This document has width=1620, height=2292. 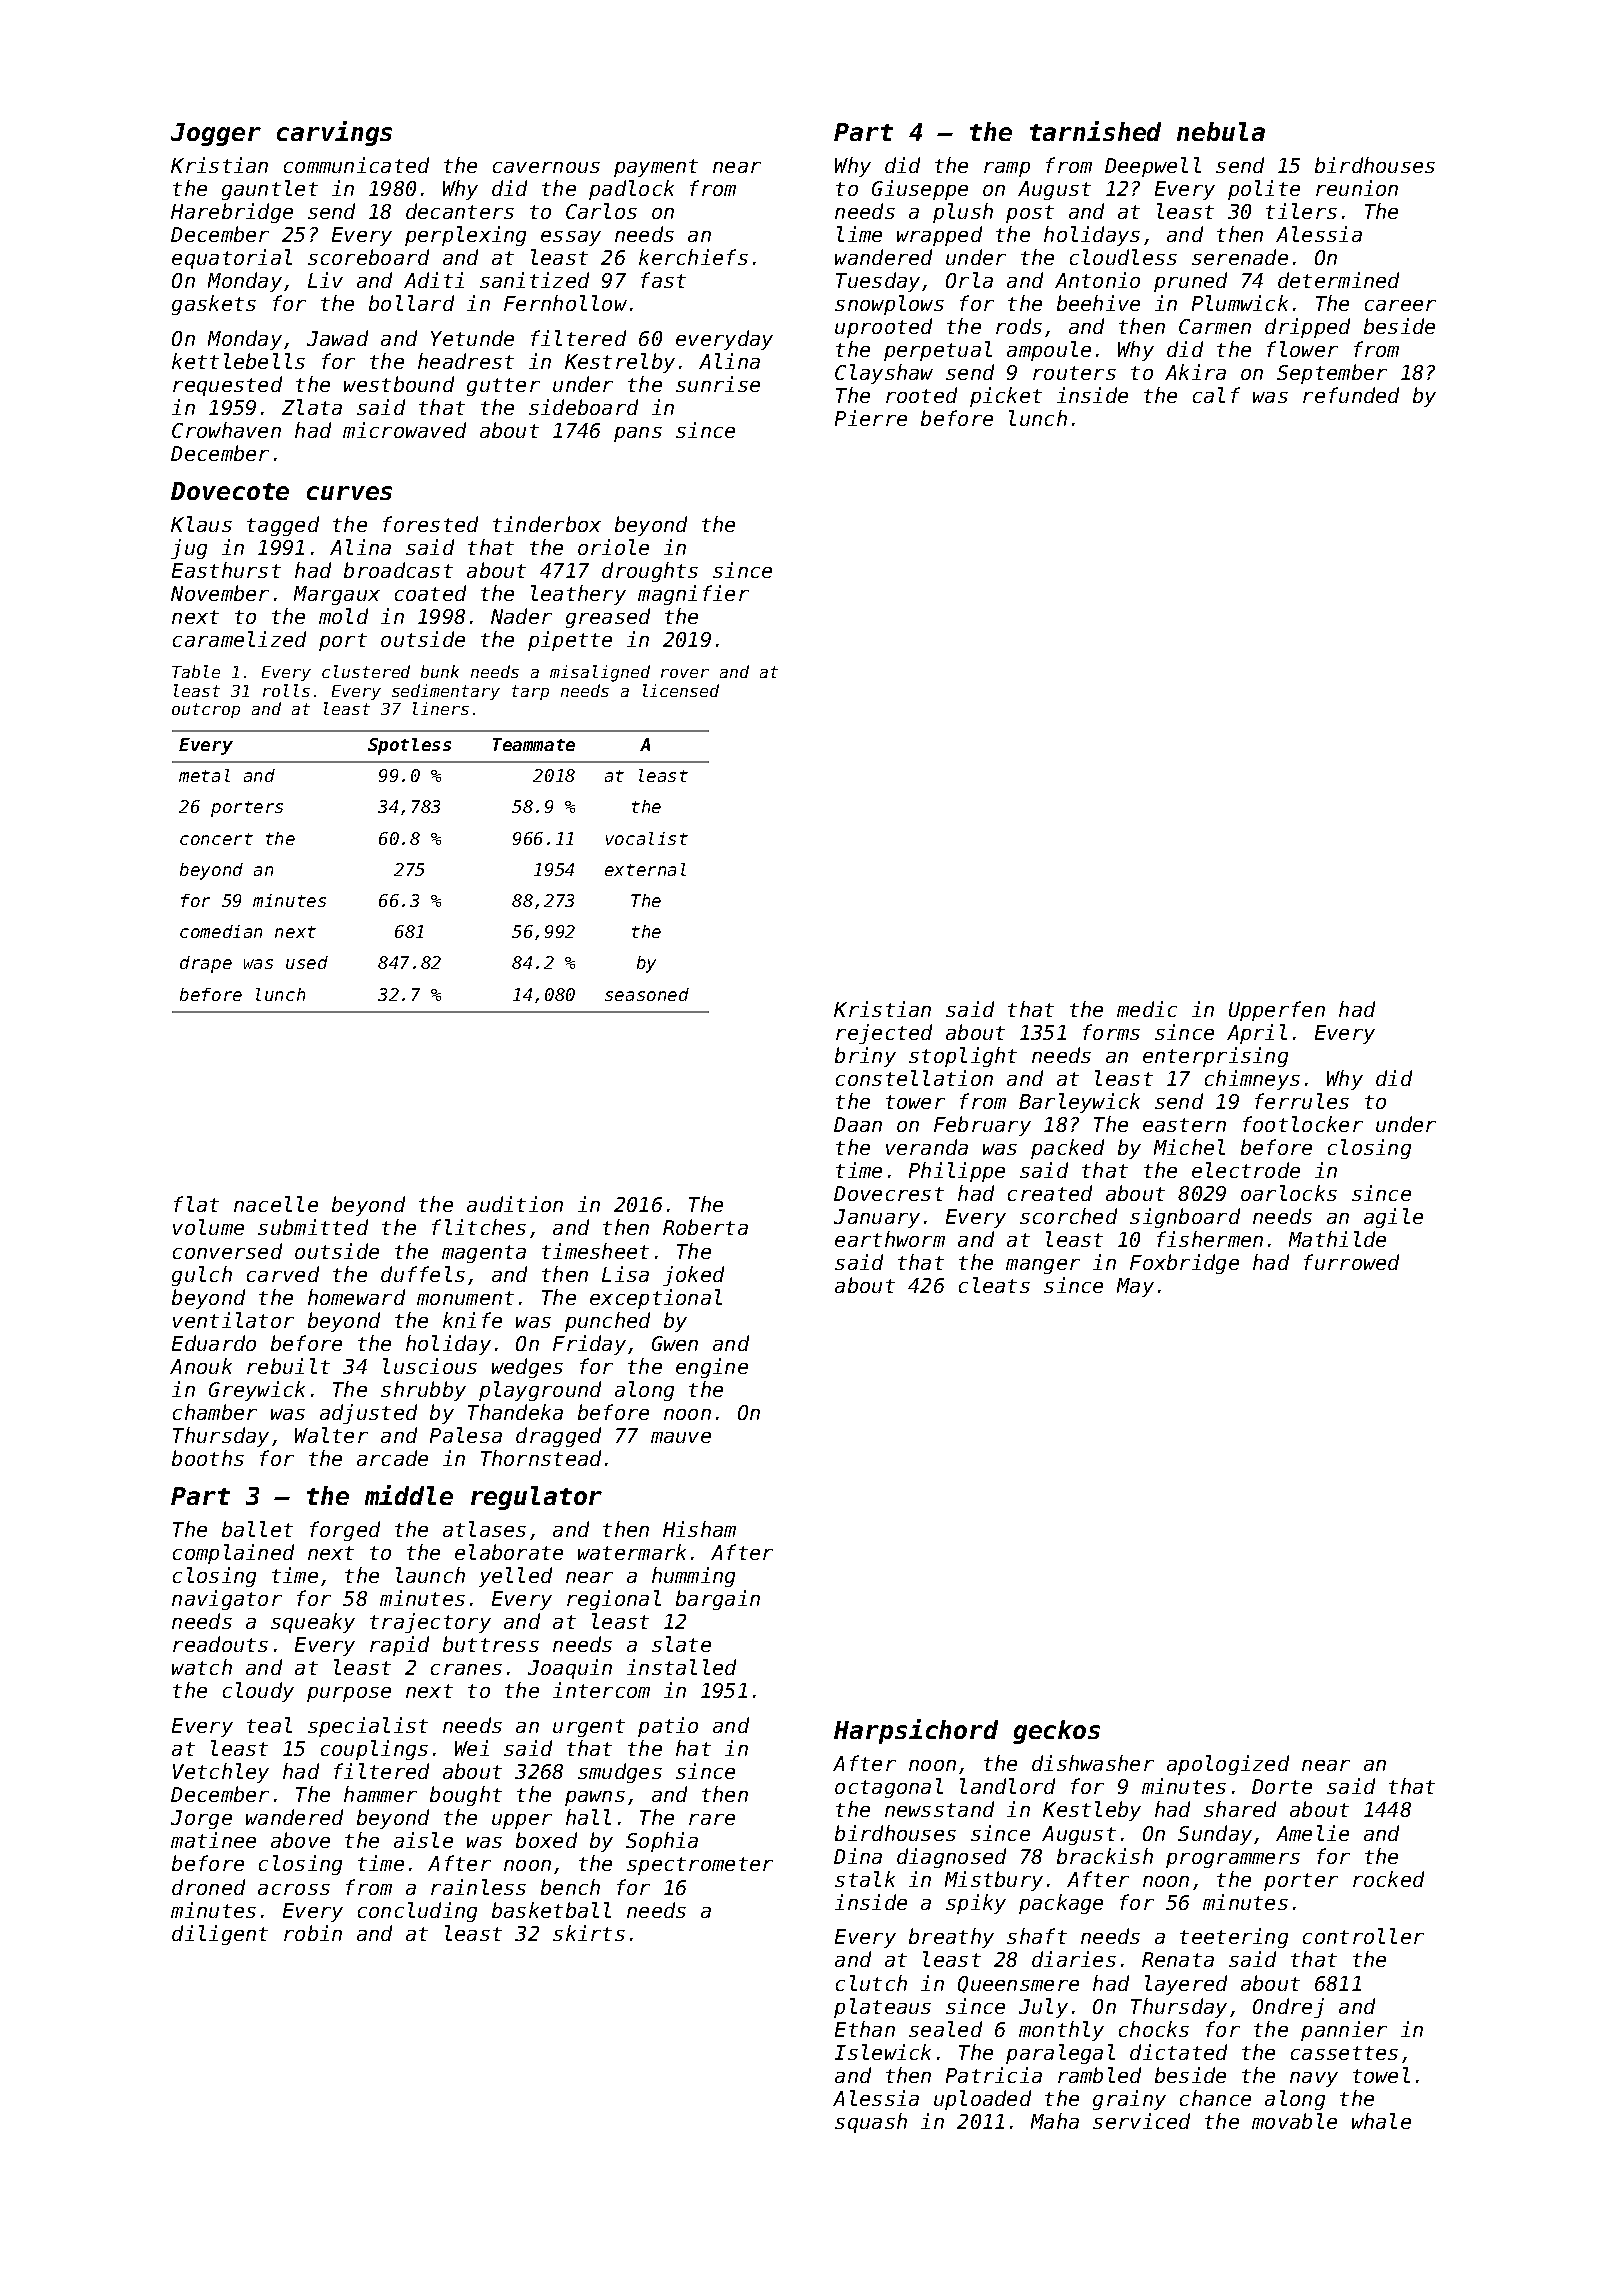 I want to click on Jogger, so click(x=216, y=134).
